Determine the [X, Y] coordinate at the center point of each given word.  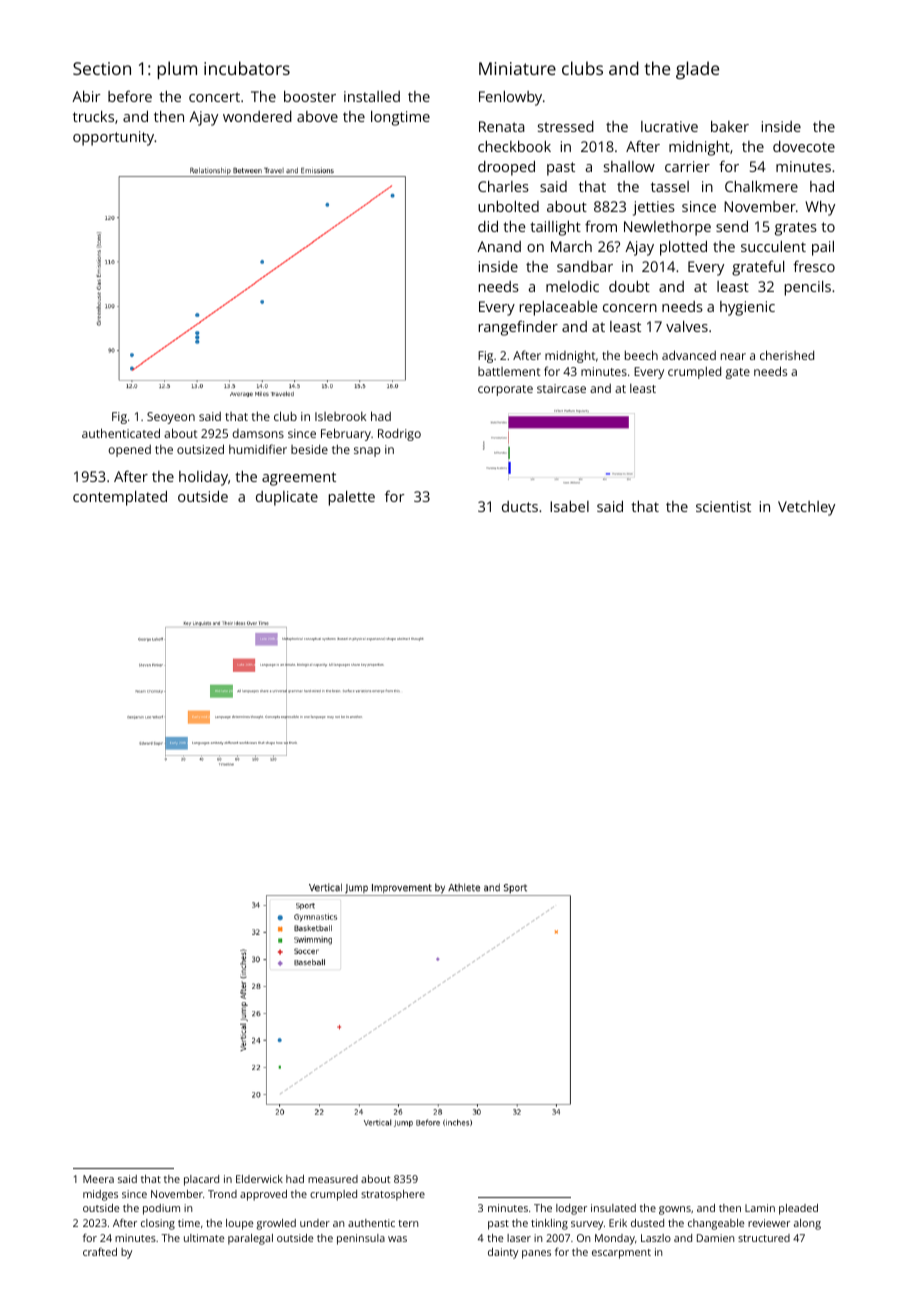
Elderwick [259, 1179]
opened [129, 451]
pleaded [798, 1209]
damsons [258, 433]
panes [536, 1254]
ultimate [204, 1238]
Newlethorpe [667, 228]
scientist [723, 506]
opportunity [113, 138]
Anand [499, 246]
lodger [571, 1209]
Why [820, 208]
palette [352, 498]
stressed [566, 126]
